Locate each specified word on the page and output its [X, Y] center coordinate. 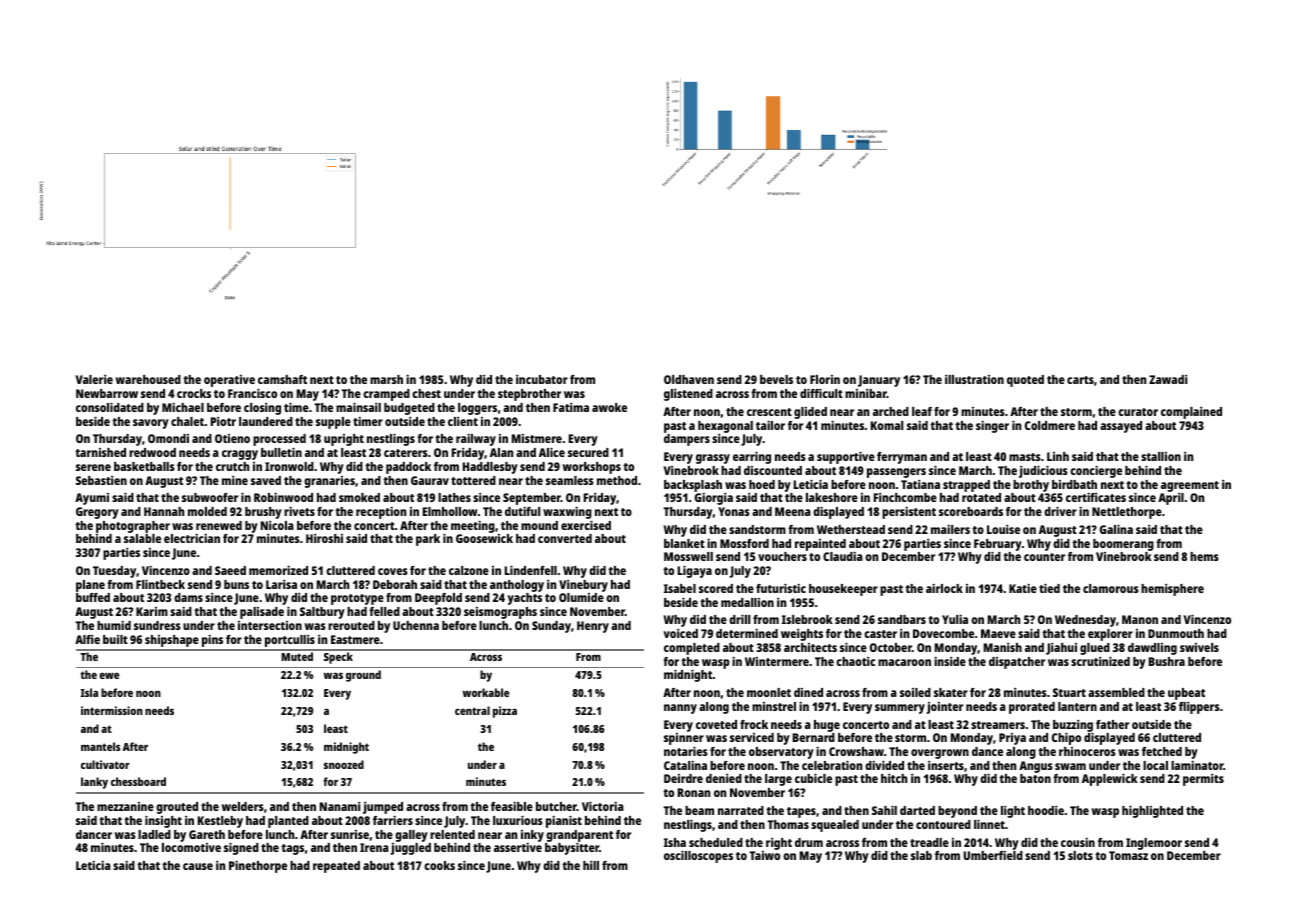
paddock [408, 468]
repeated [336, 867]
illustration [974, 379]
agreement [1190, 486]
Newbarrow [107, 393]
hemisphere [1172, 590]
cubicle [813, 778]
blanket [684, 543]
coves [393, 571]
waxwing [567, 513]
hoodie [1046, 810]
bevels [776, 379]
